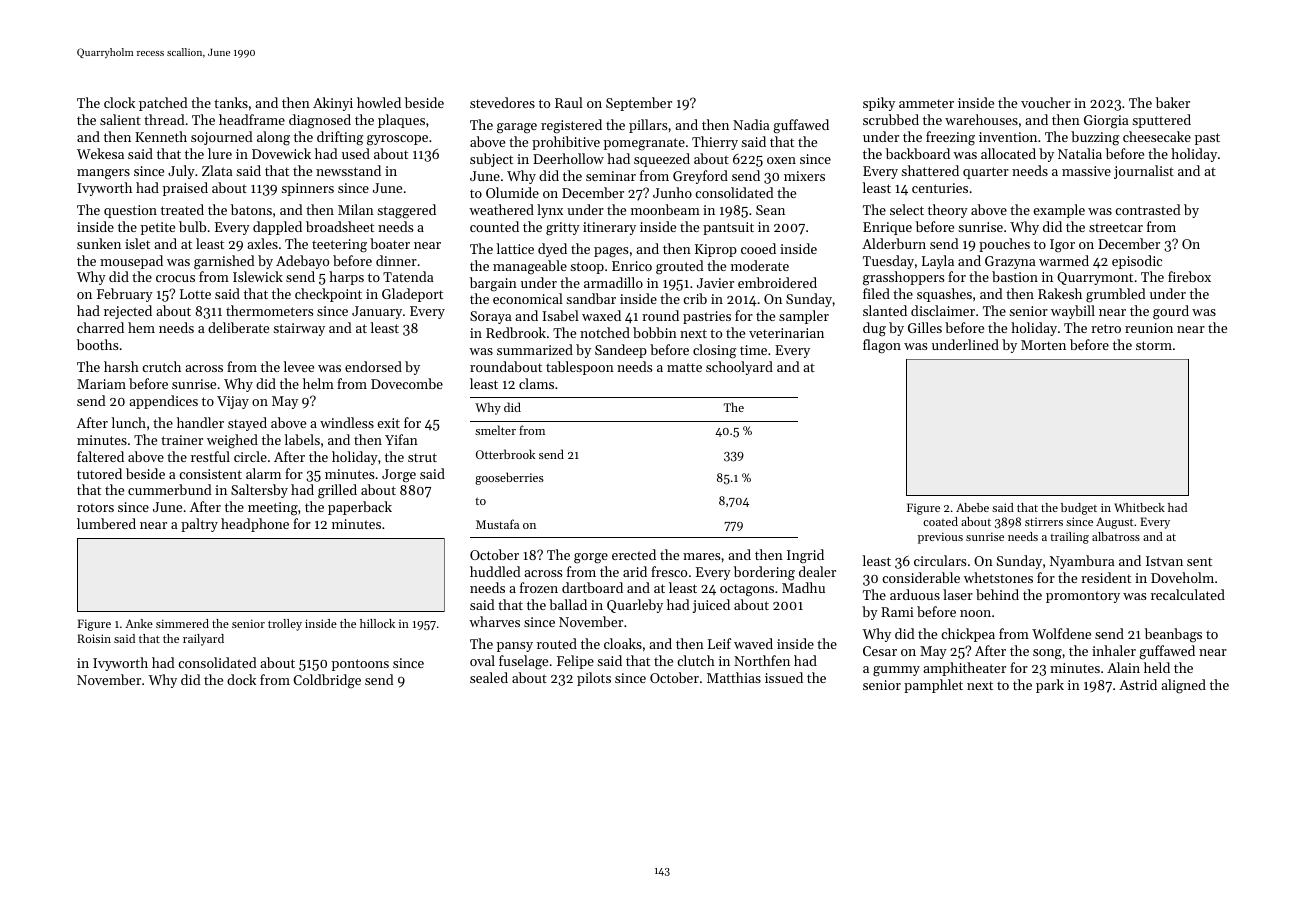 The height and width of the document is (924, 1308). I want to click on Abebe, so click(972, 507).
